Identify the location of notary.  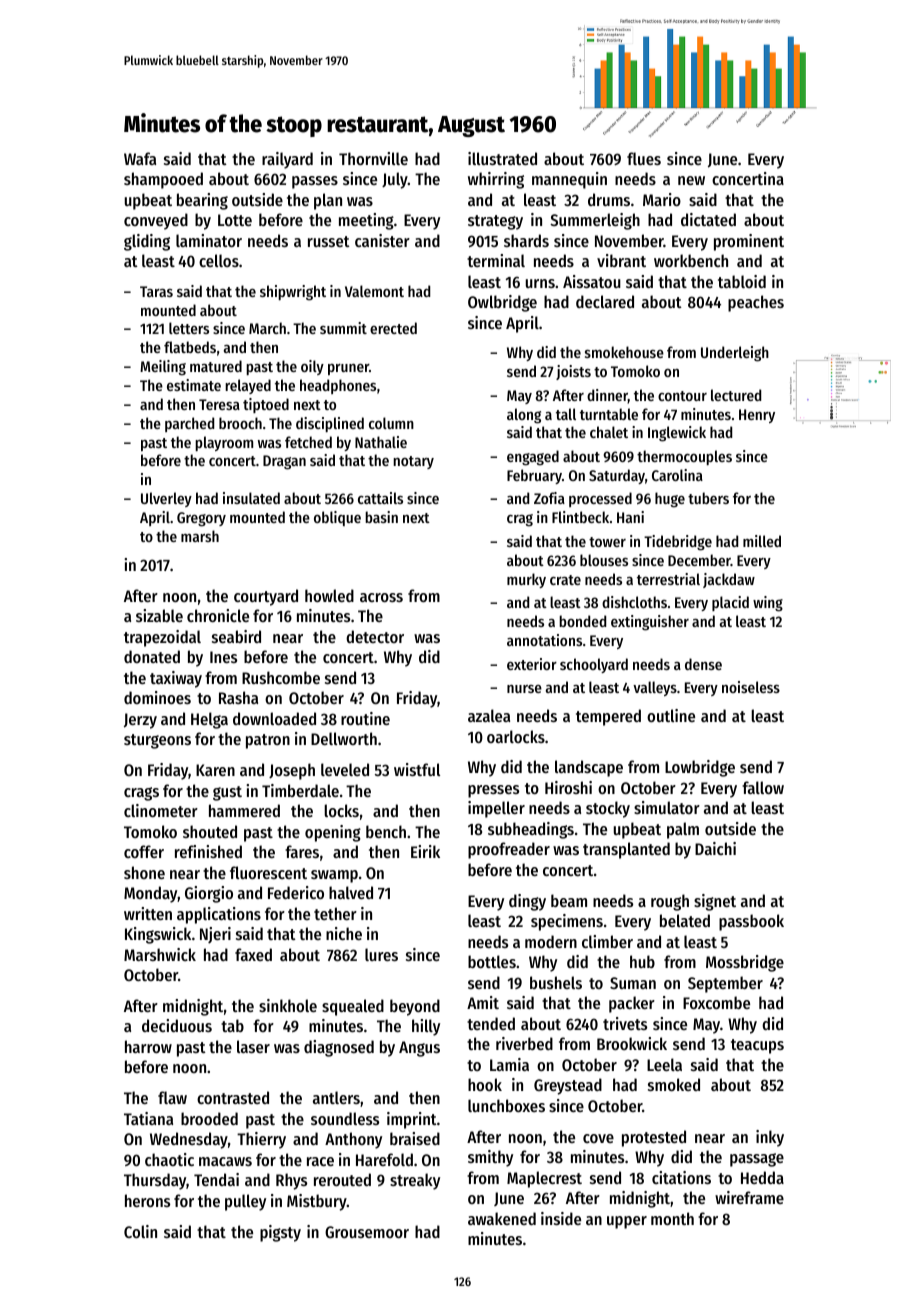
(413, 462).
